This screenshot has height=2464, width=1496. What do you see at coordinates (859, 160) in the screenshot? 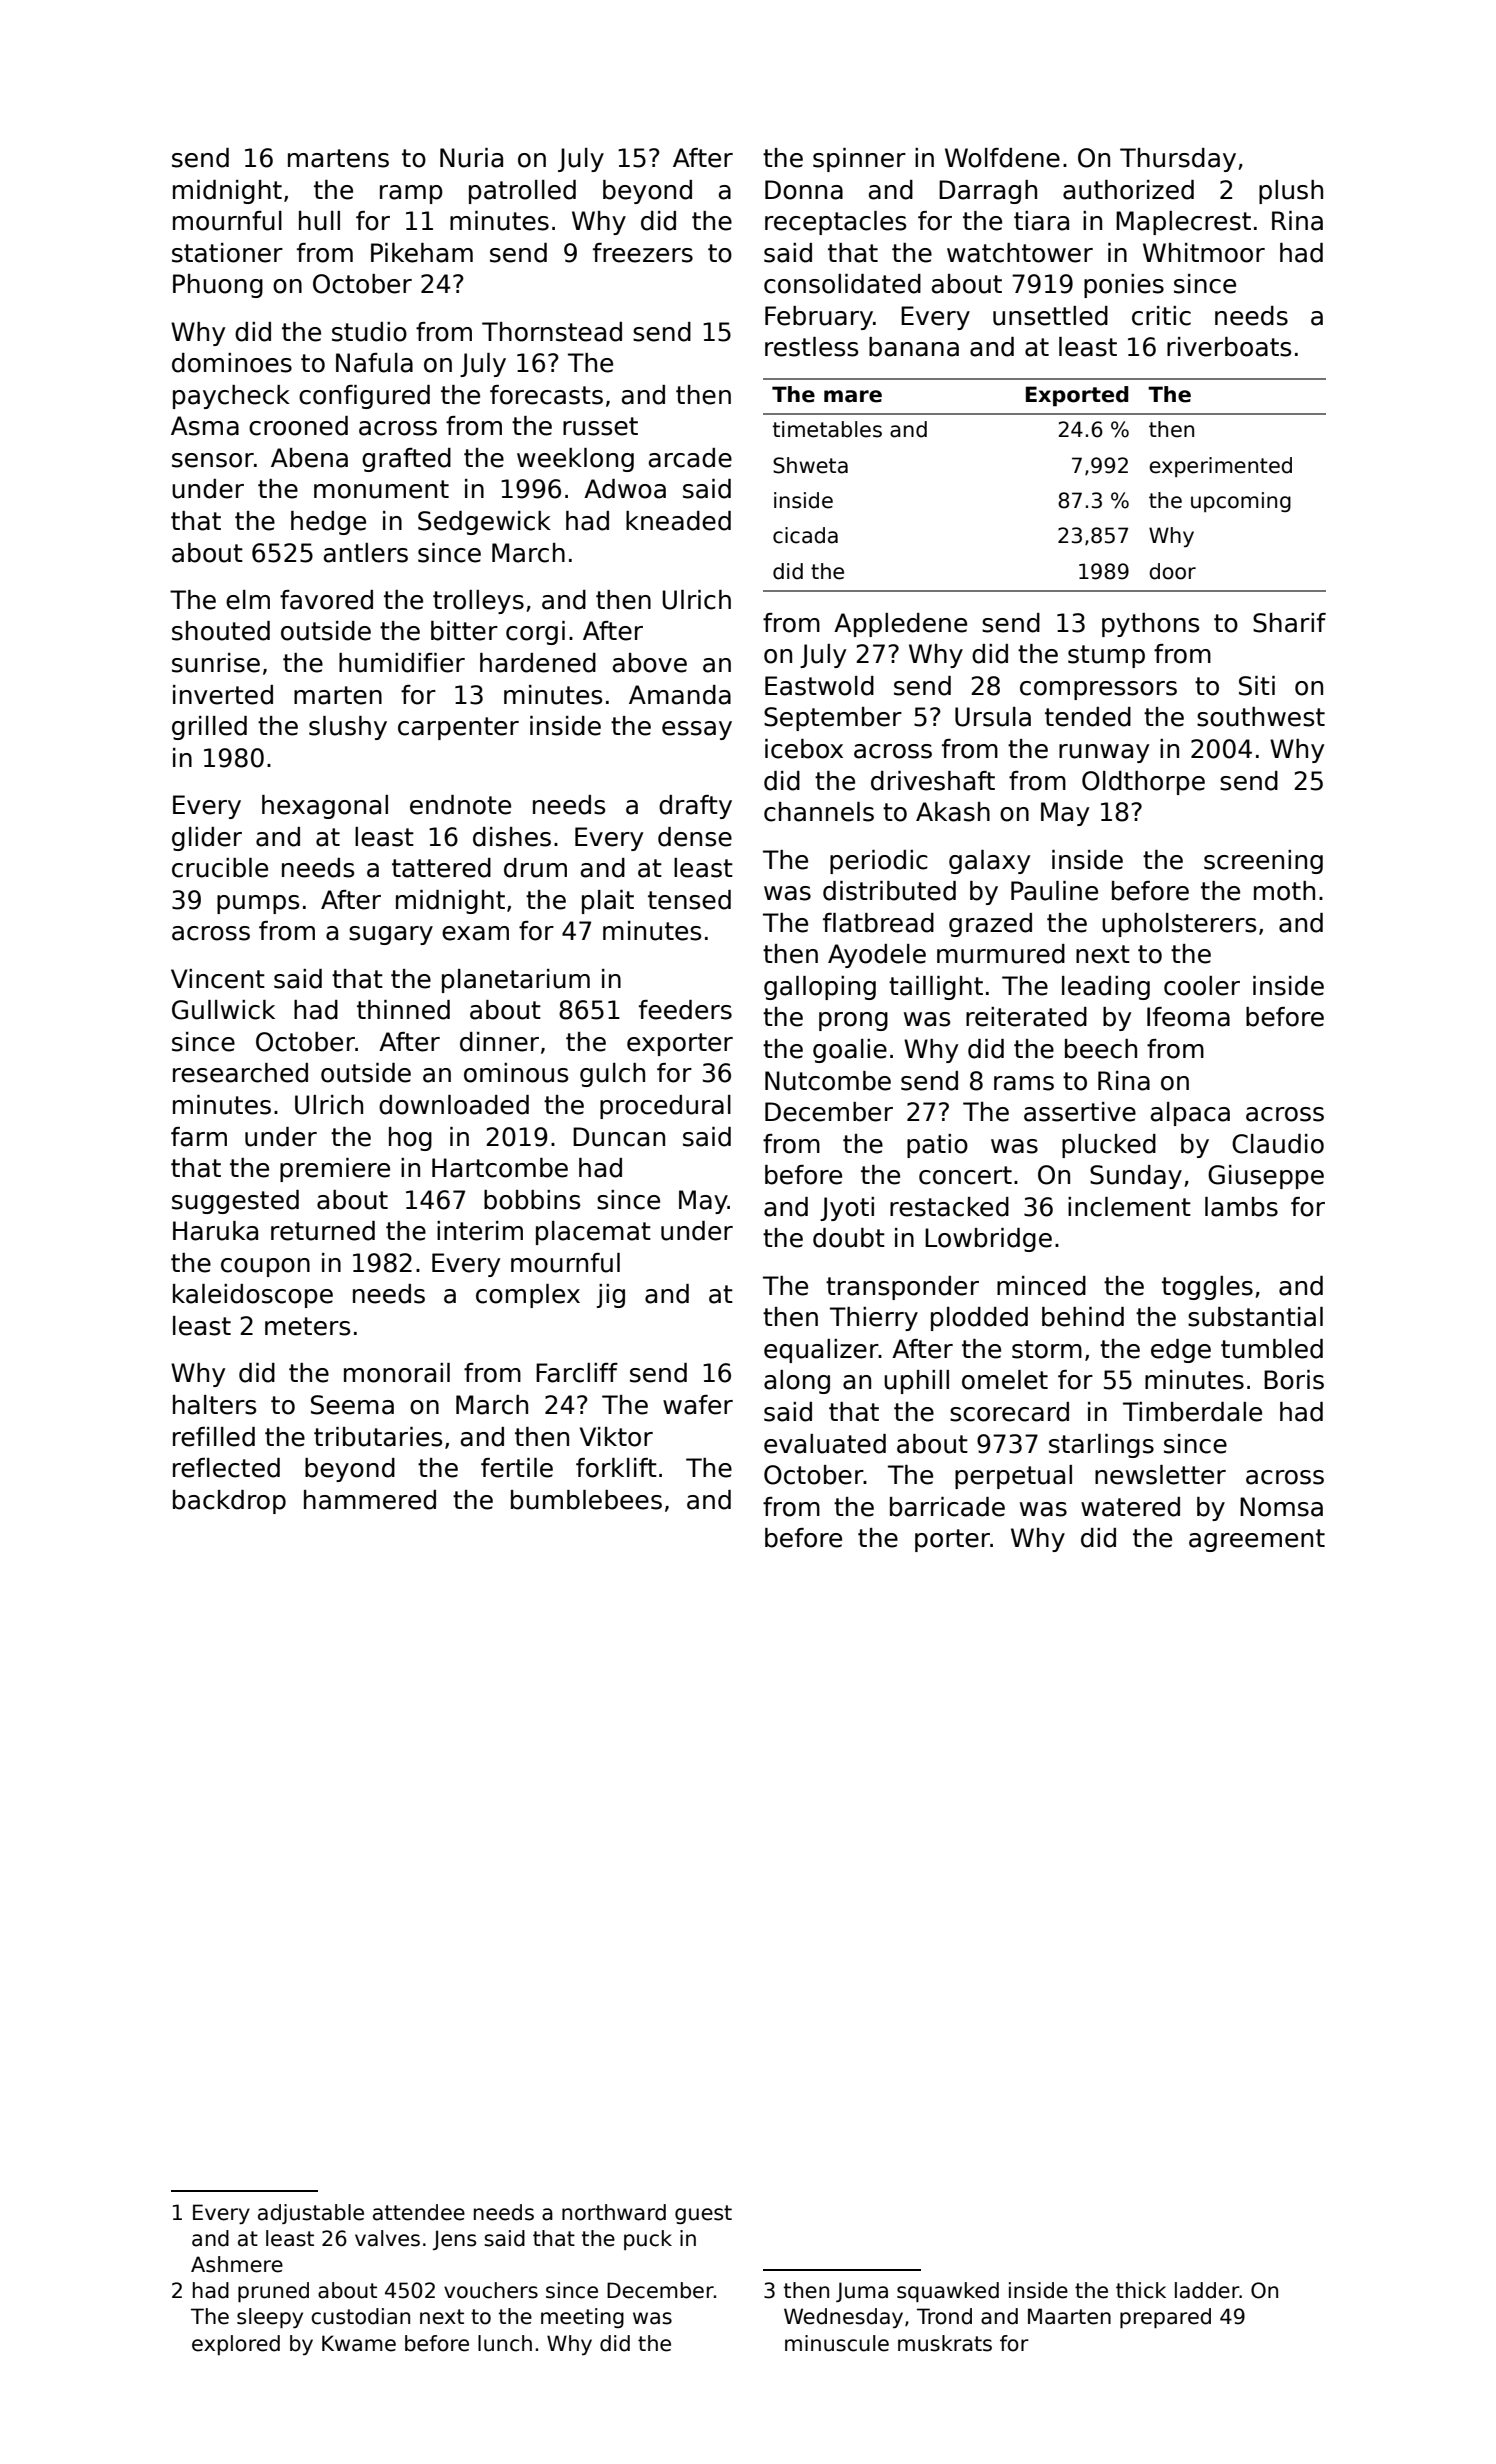
I see `spinner` at bounding box center [859, 160].
